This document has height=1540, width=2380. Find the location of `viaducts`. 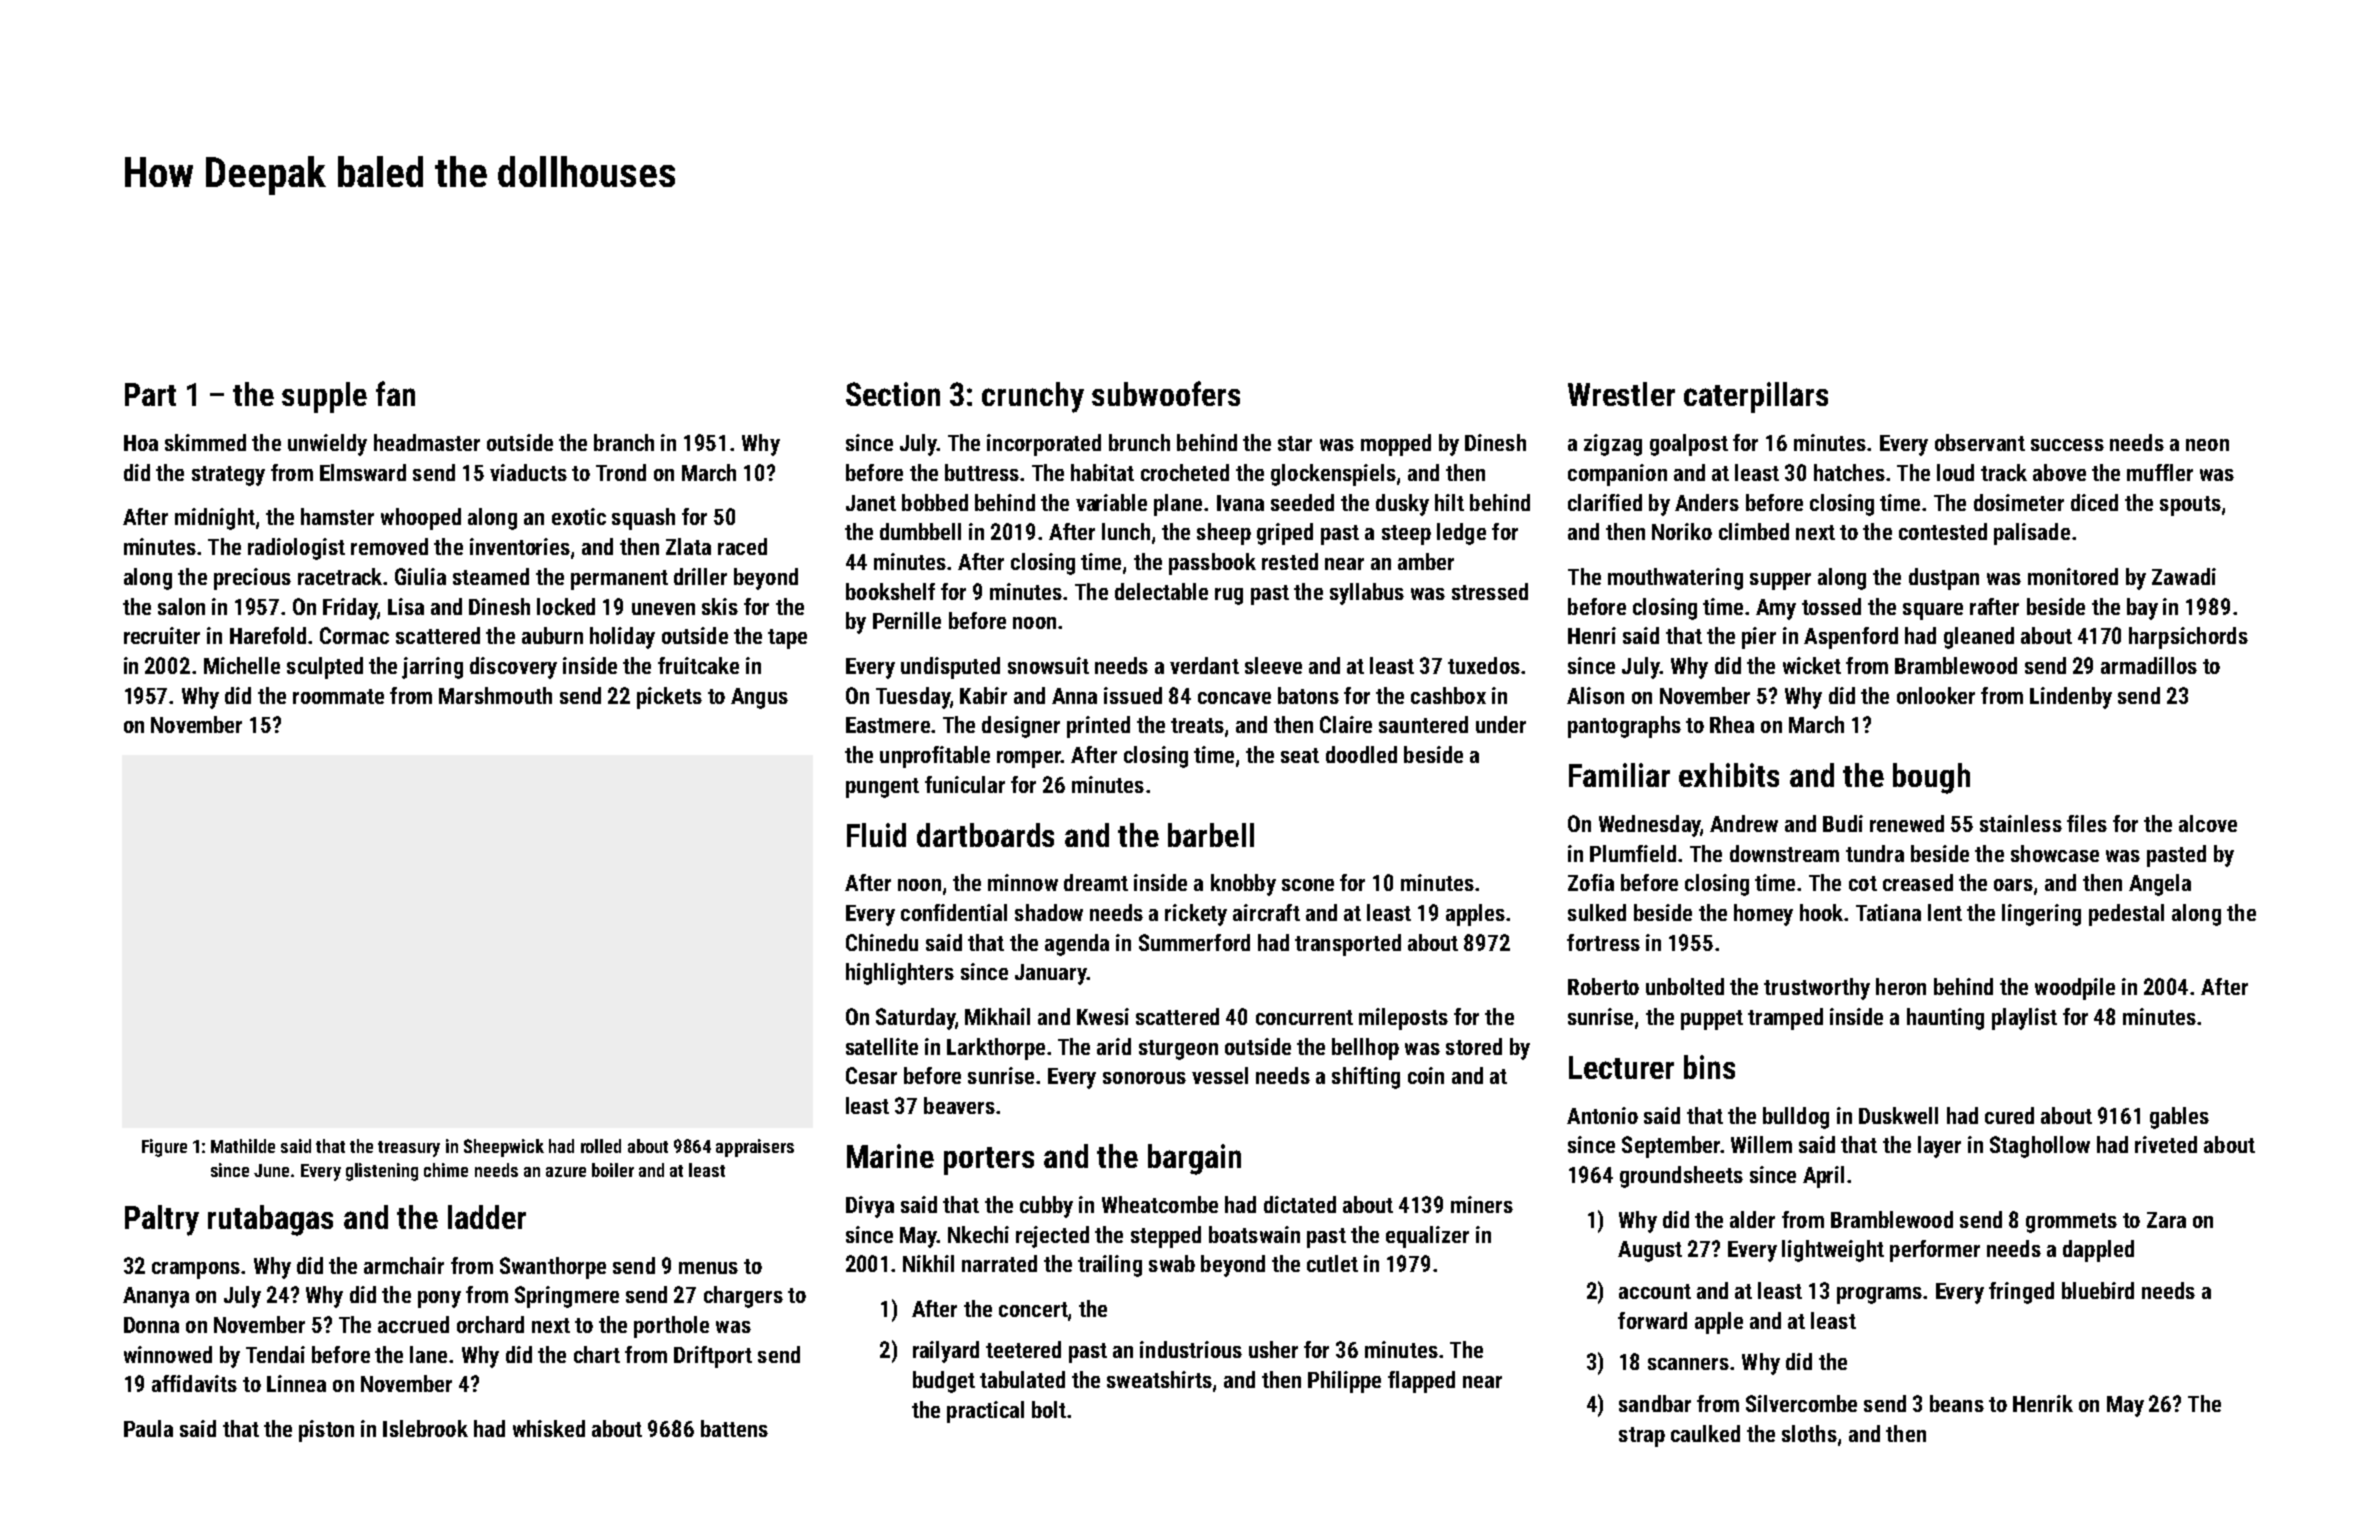

viaducts is located at coordinates (528, 472).
